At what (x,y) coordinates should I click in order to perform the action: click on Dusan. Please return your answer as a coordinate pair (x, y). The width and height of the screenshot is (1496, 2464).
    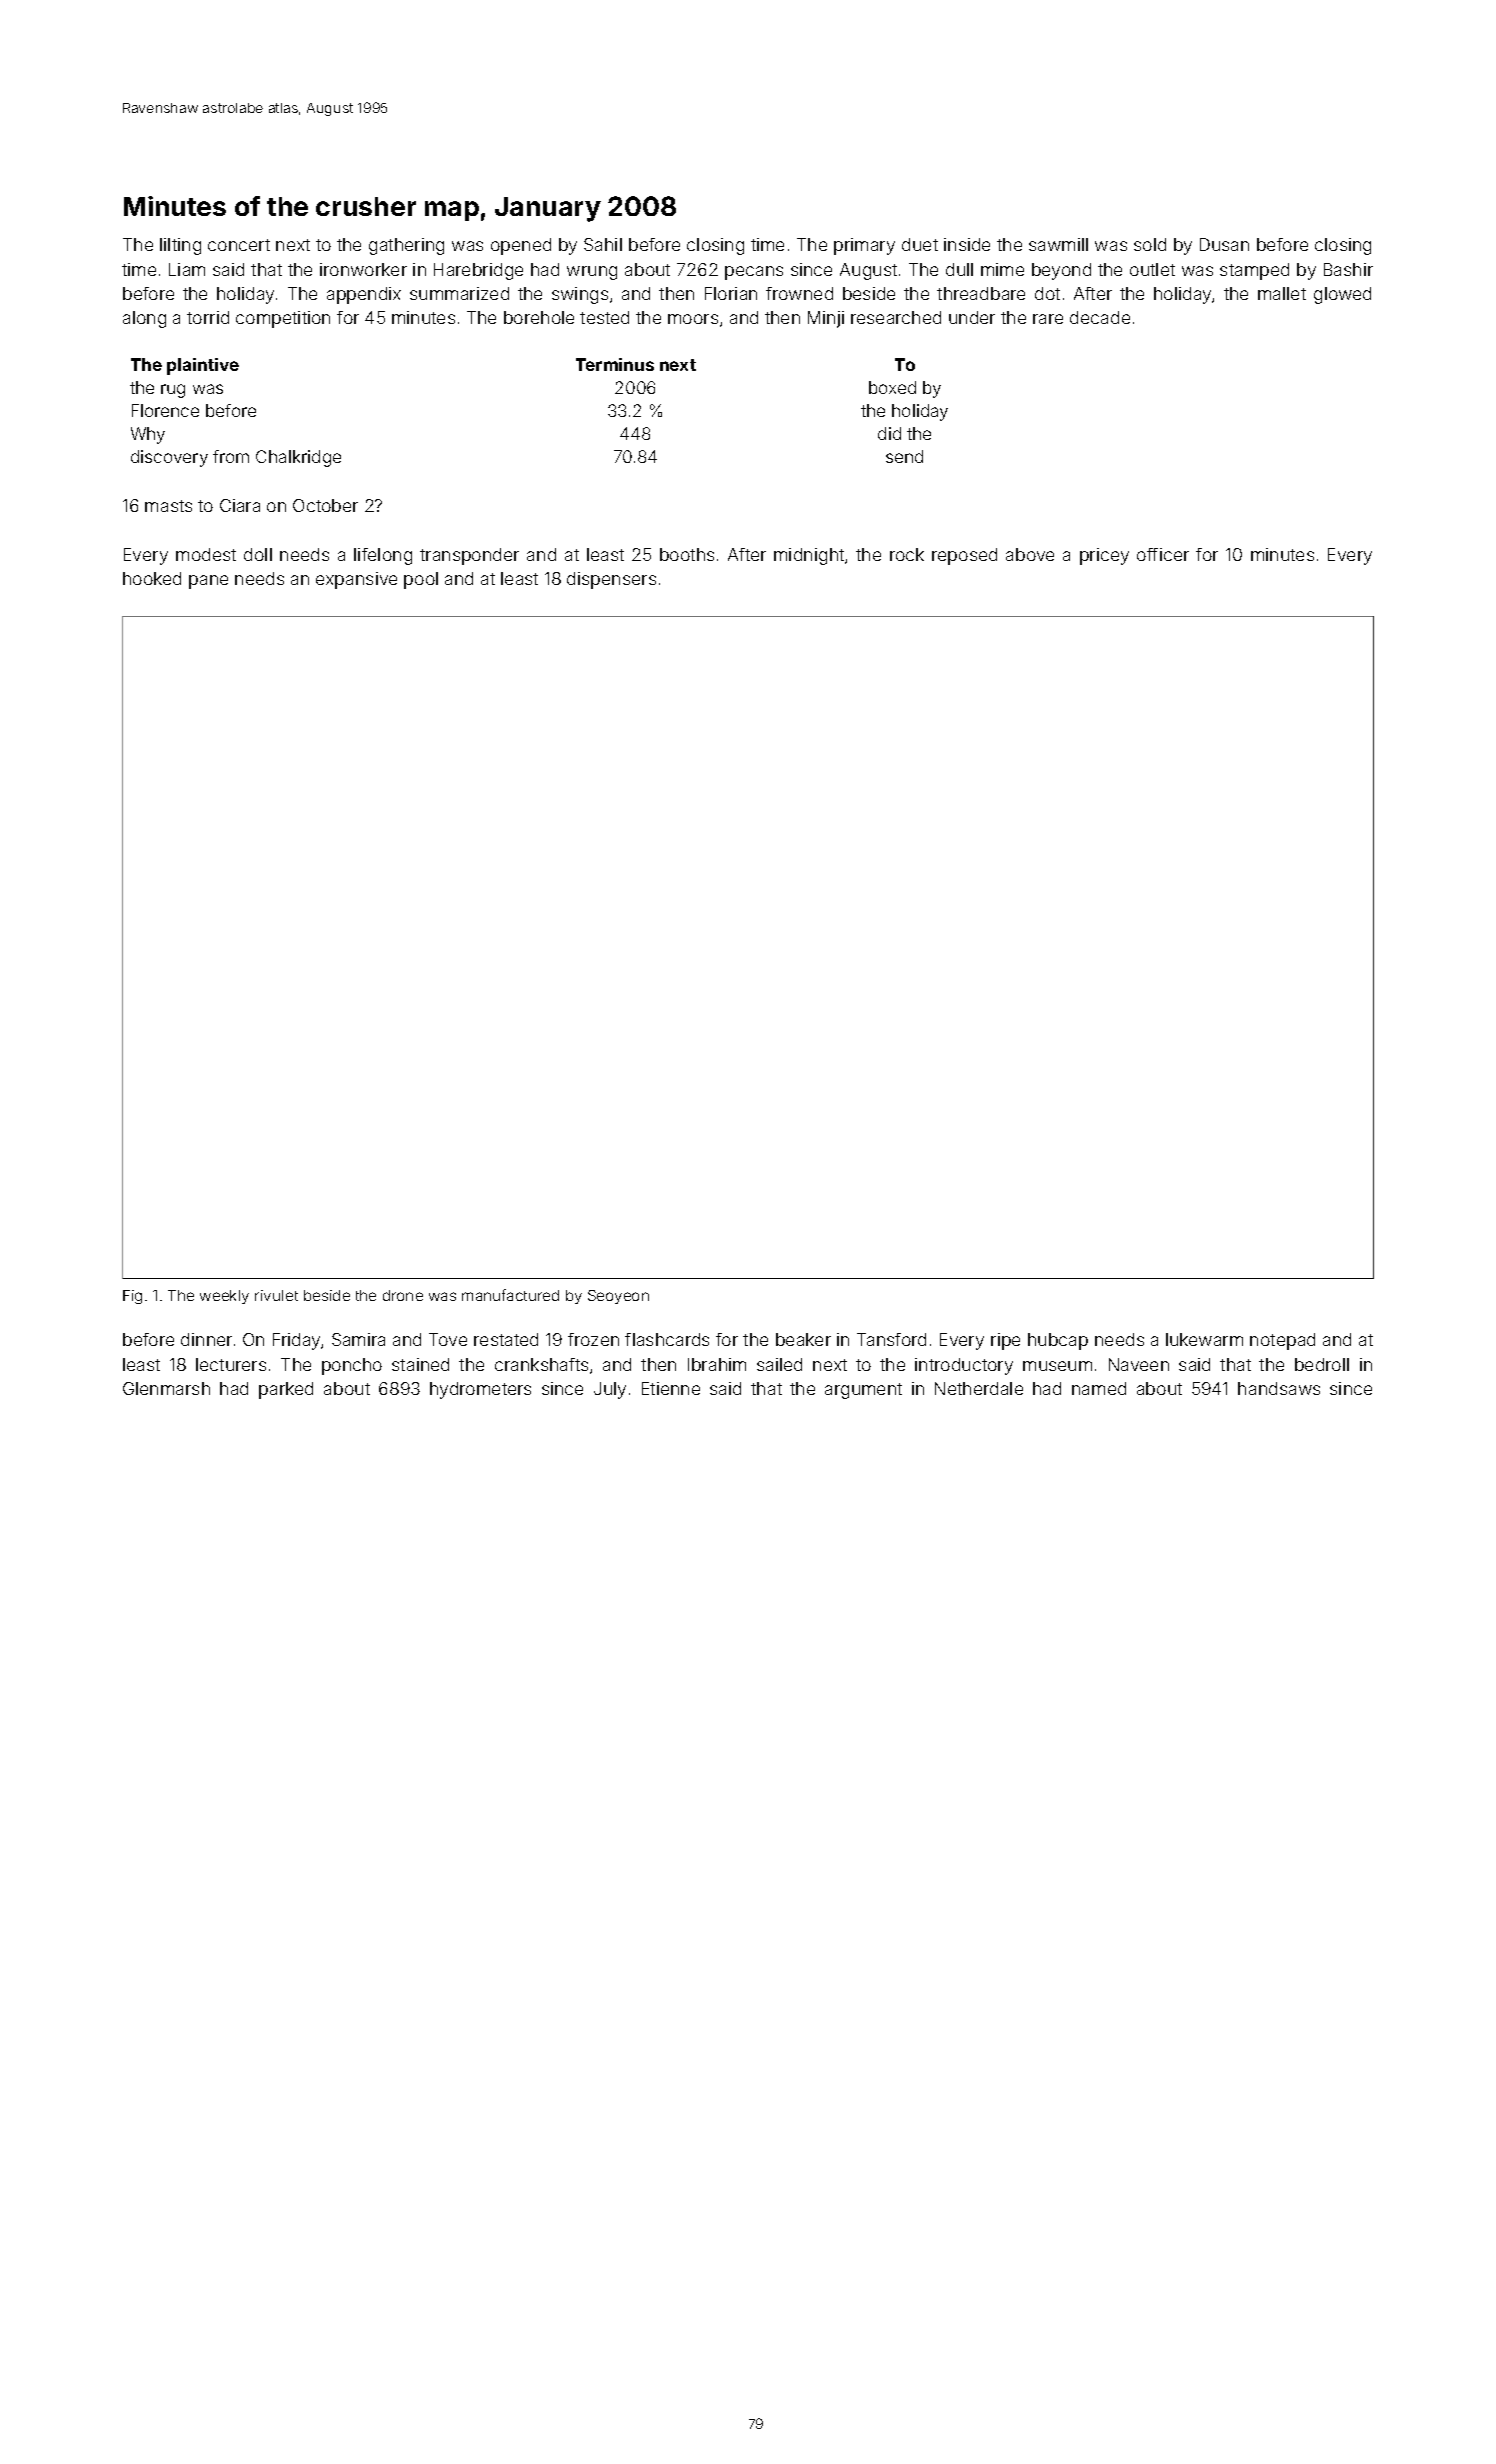
    Looking at the image, I should click on (1224, 244).
